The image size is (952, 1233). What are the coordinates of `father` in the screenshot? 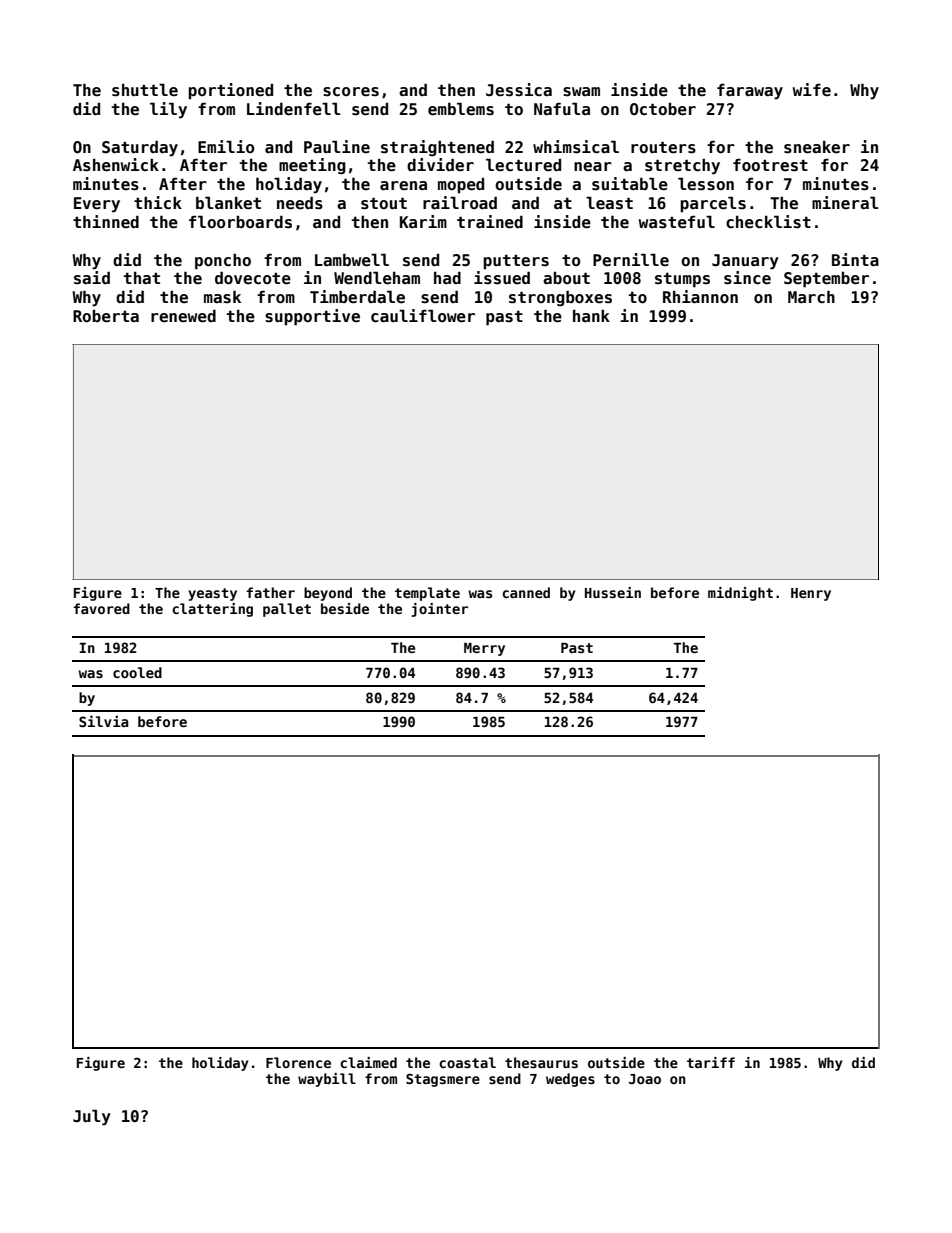 It's located at (270, 592).
